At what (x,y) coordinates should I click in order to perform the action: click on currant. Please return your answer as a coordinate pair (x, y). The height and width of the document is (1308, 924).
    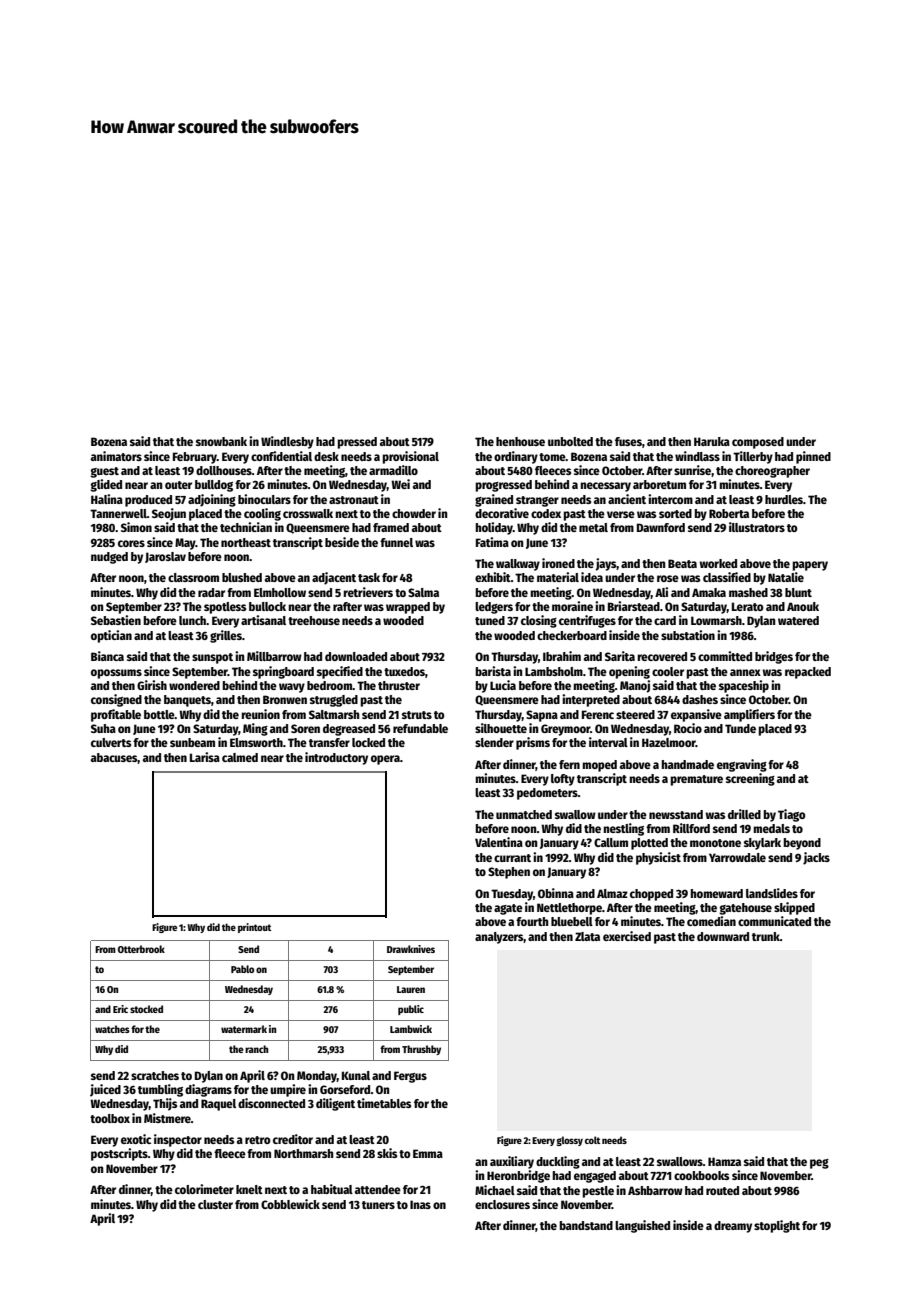
    Looking at the image, I should click on (512, 858).
